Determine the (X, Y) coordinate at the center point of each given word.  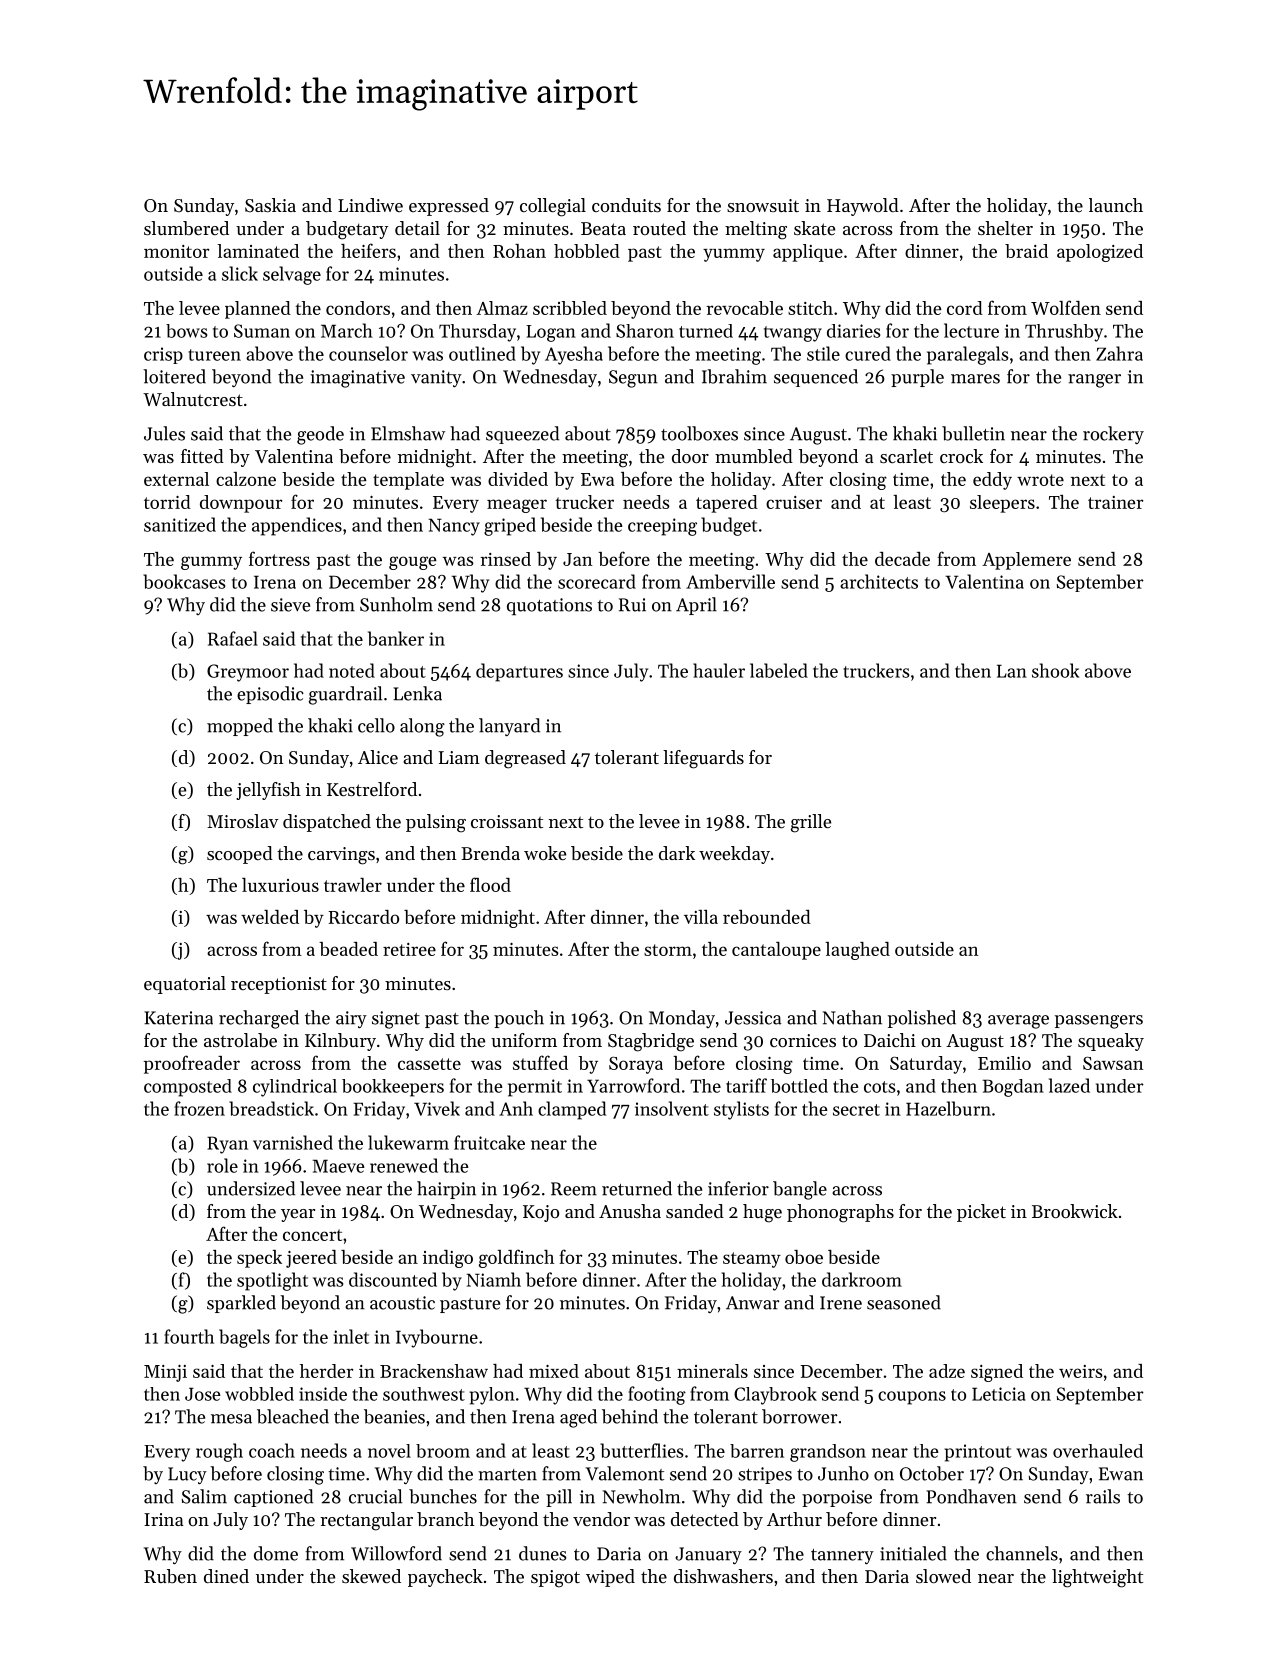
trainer (1115, 502)
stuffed (540, 1062)
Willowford (396, 1553)
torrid (167, 502)
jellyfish (268, 791)
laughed (857, 951)
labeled (779, 670)
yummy (734, 255)
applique (808, 253)
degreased (525, 759)
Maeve (338, 1166)
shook (1055, 670)
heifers (368, 250)
